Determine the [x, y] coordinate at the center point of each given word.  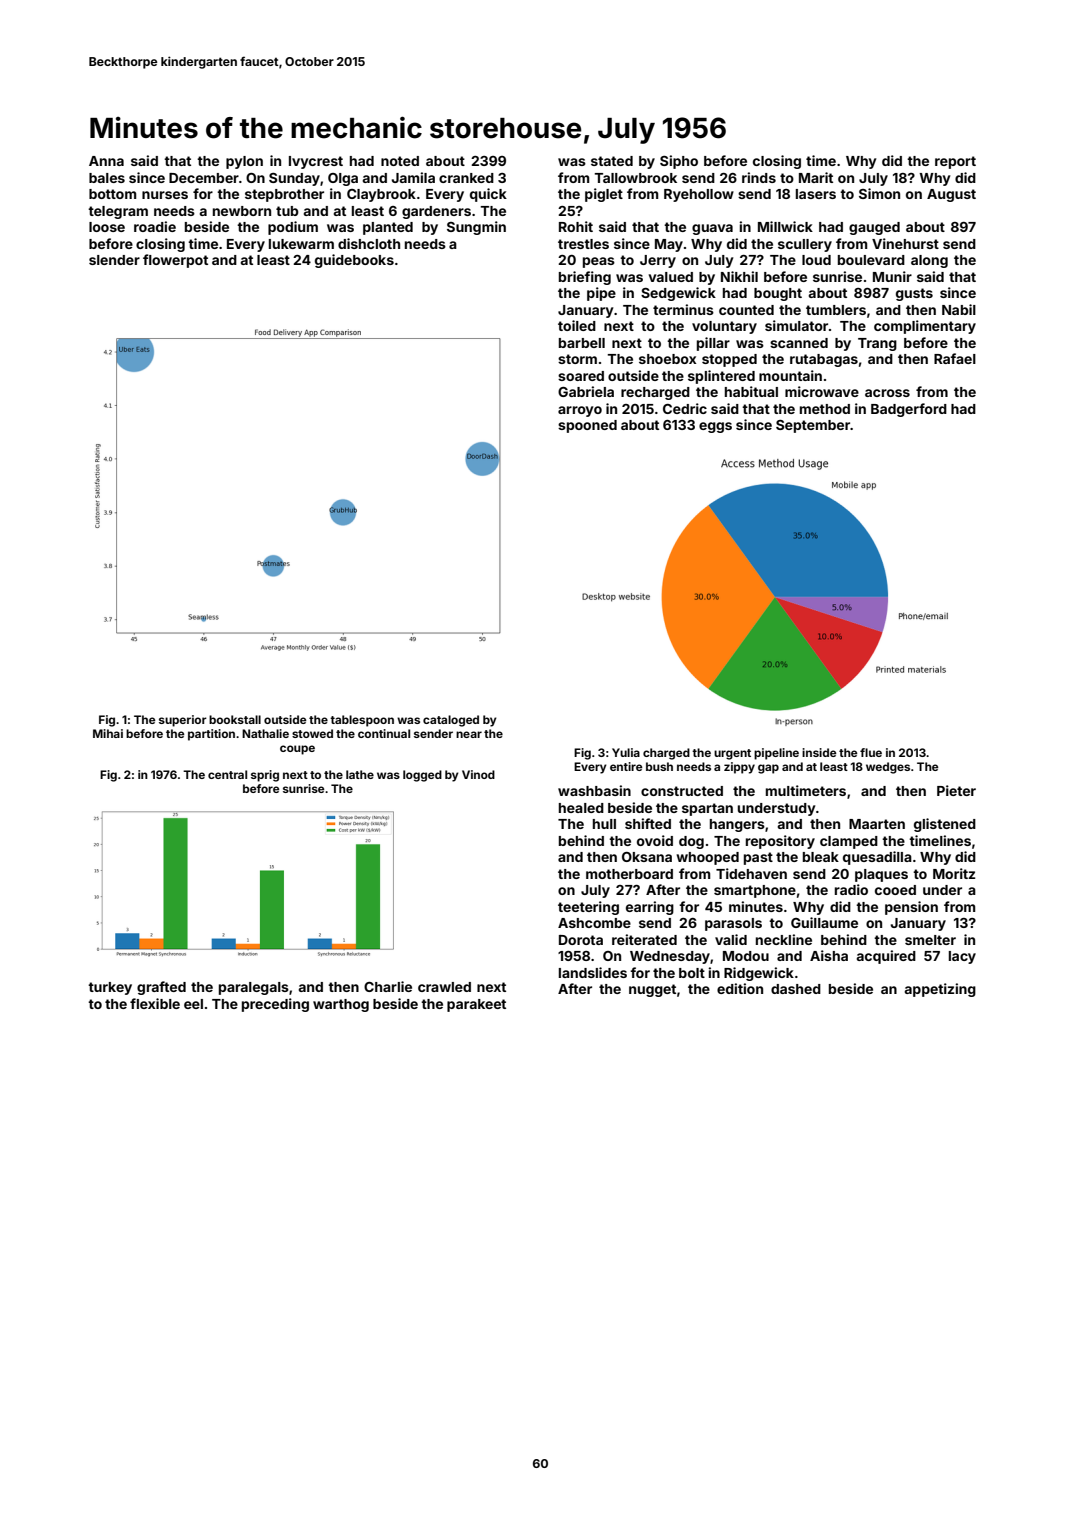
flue [871, 752]
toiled [577, 325]
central [227, 774]
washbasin [594, 790]
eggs [715, 427]
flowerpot [175, 261]
